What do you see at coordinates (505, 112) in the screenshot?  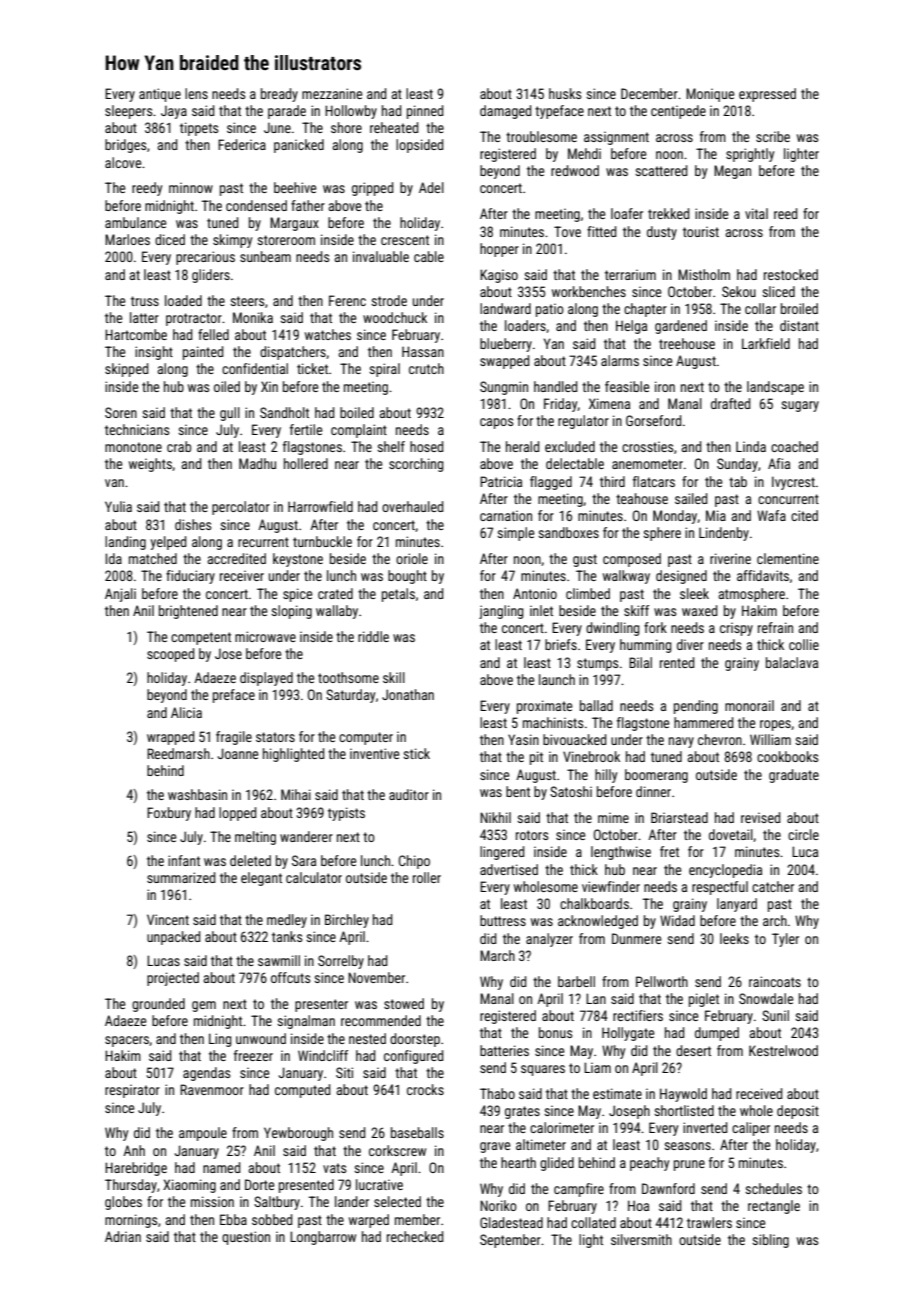 I see `damaged` at bounding box center [505, 112].
